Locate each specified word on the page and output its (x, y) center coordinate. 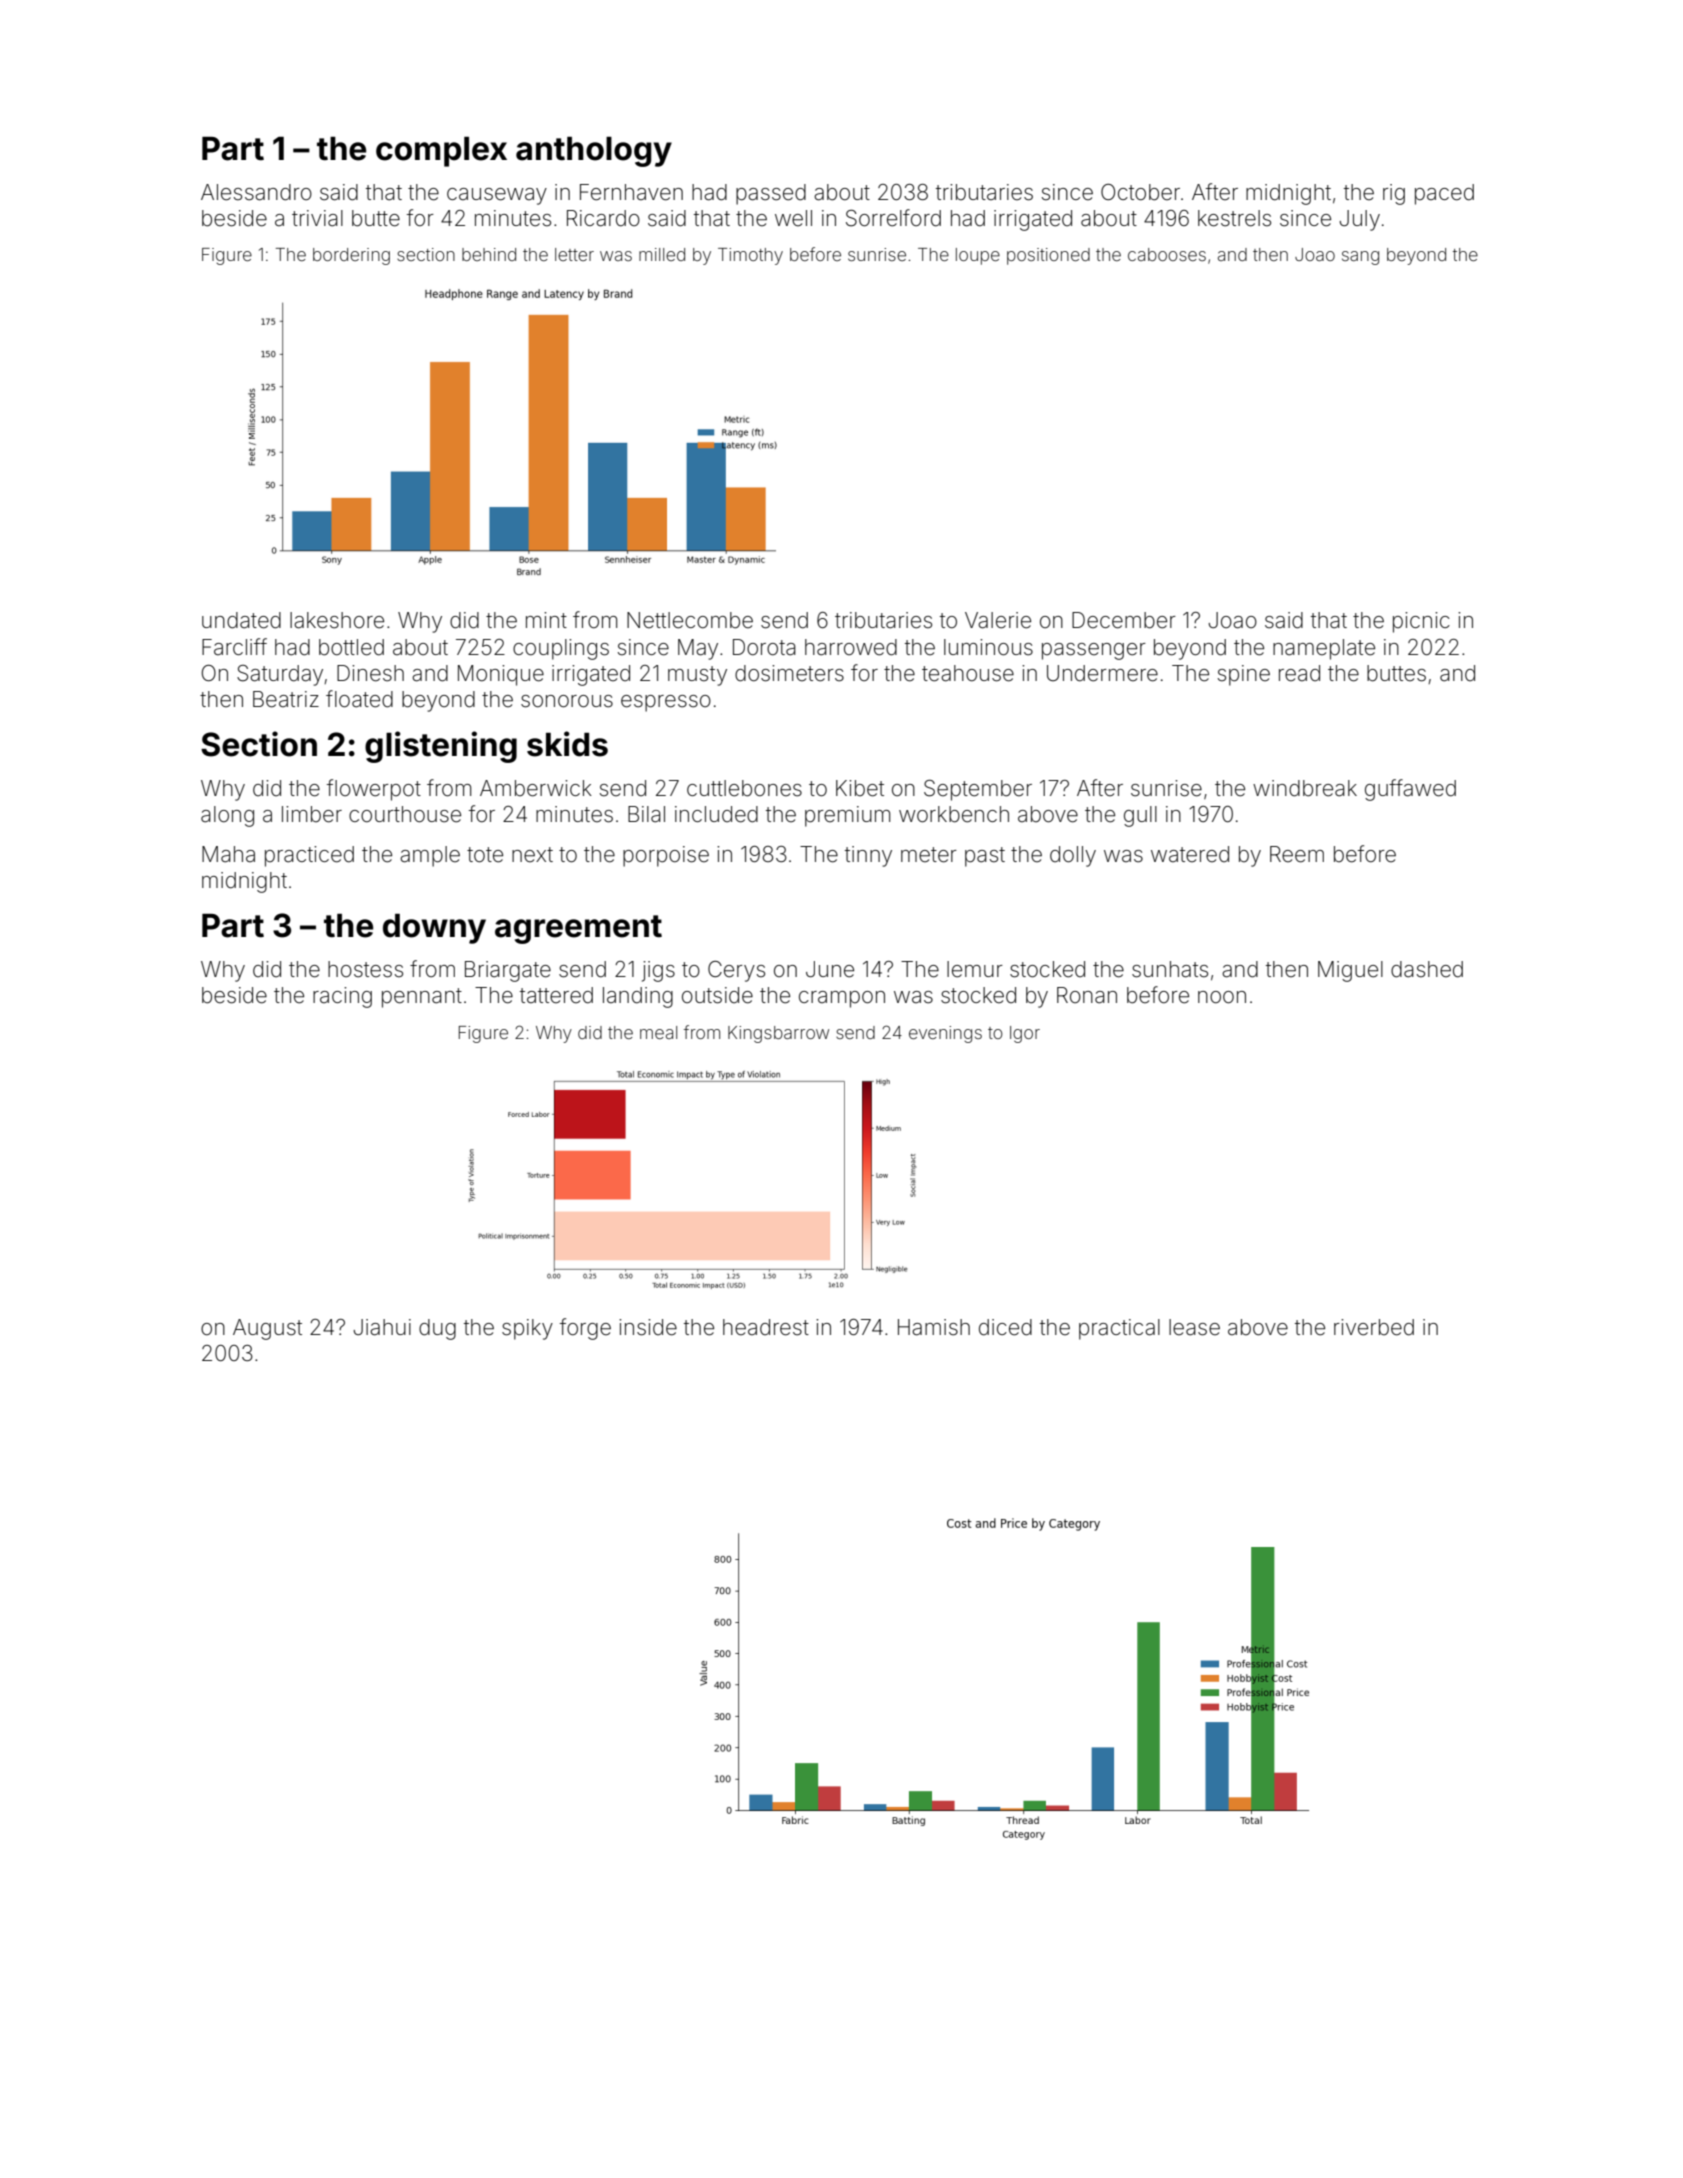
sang (1360, 258)
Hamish (934, 1327)
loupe (978, 256)
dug (437, 1329)
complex (441, 152)
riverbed (1374, 1327)
